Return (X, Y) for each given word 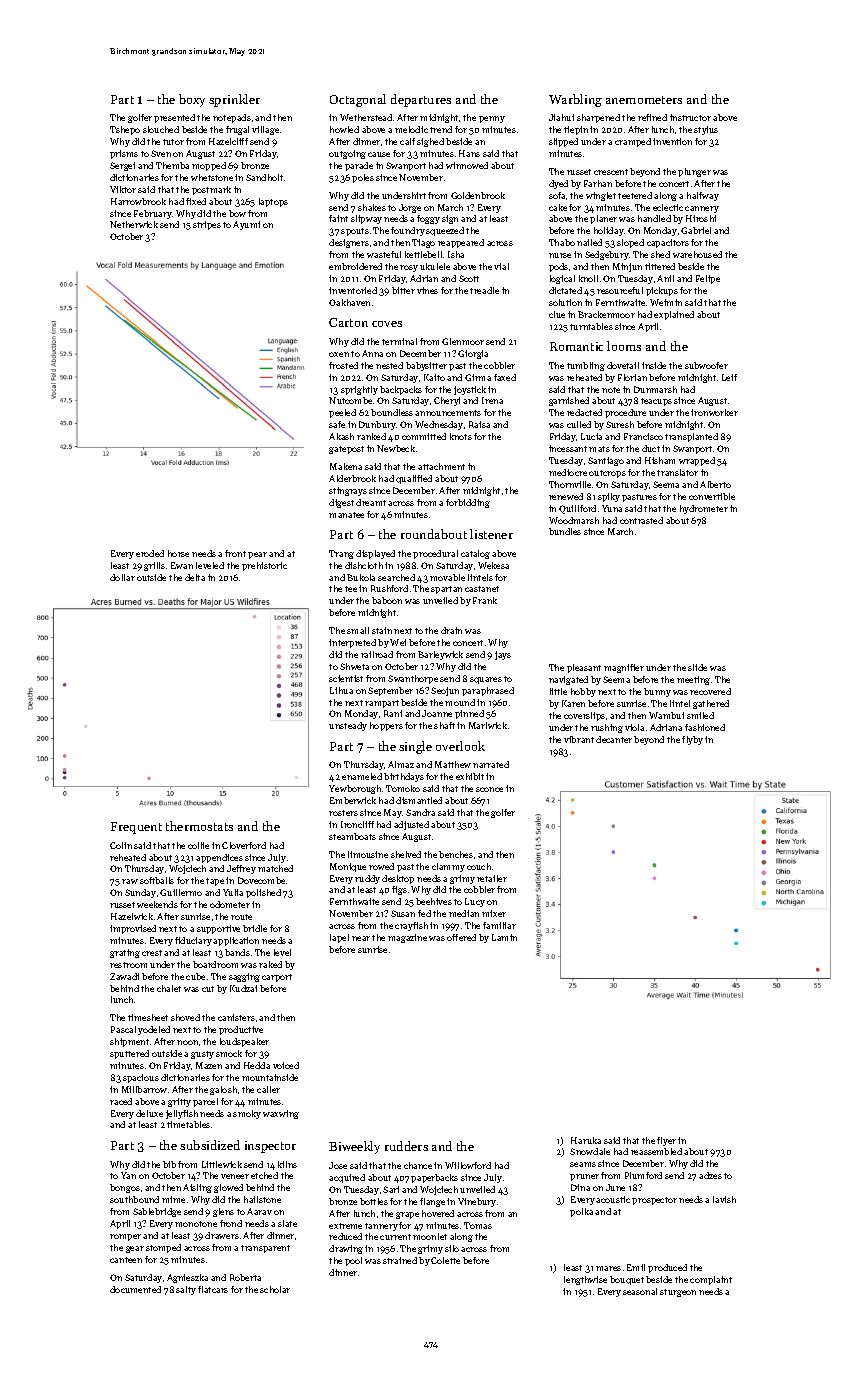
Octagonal (358, 100)
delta (195, 577)
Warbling (575, 100)
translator (677, 472)
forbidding (468, 503)
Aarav (259, 1211)
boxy (192, 100)
